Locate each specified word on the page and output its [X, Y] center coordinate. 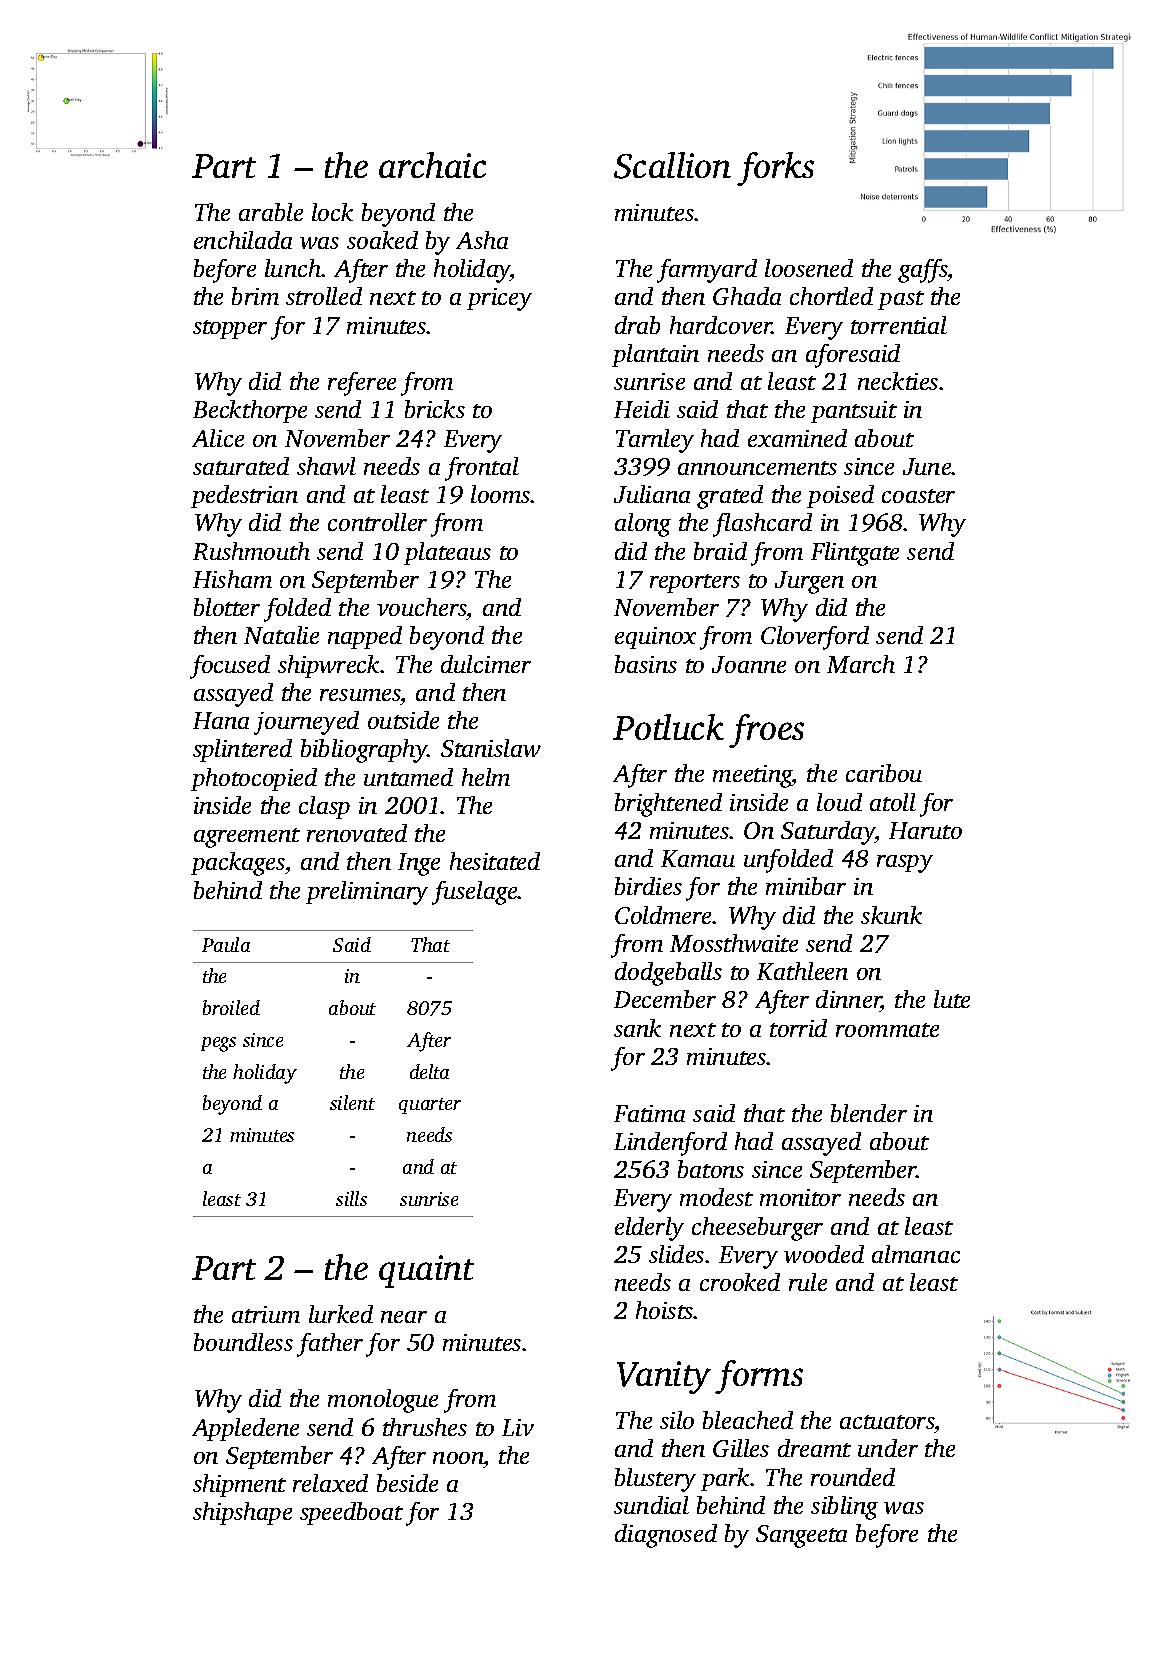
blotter [227, 607]
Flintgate [855, 554]
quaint [426, 1271]
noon [458, 1458]
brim [255, 296]
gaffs [923, 271]
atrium [266, 1314]
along [643, 525]
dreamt [814, 1448]
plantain [655, 355]
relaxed [330, 1483]
